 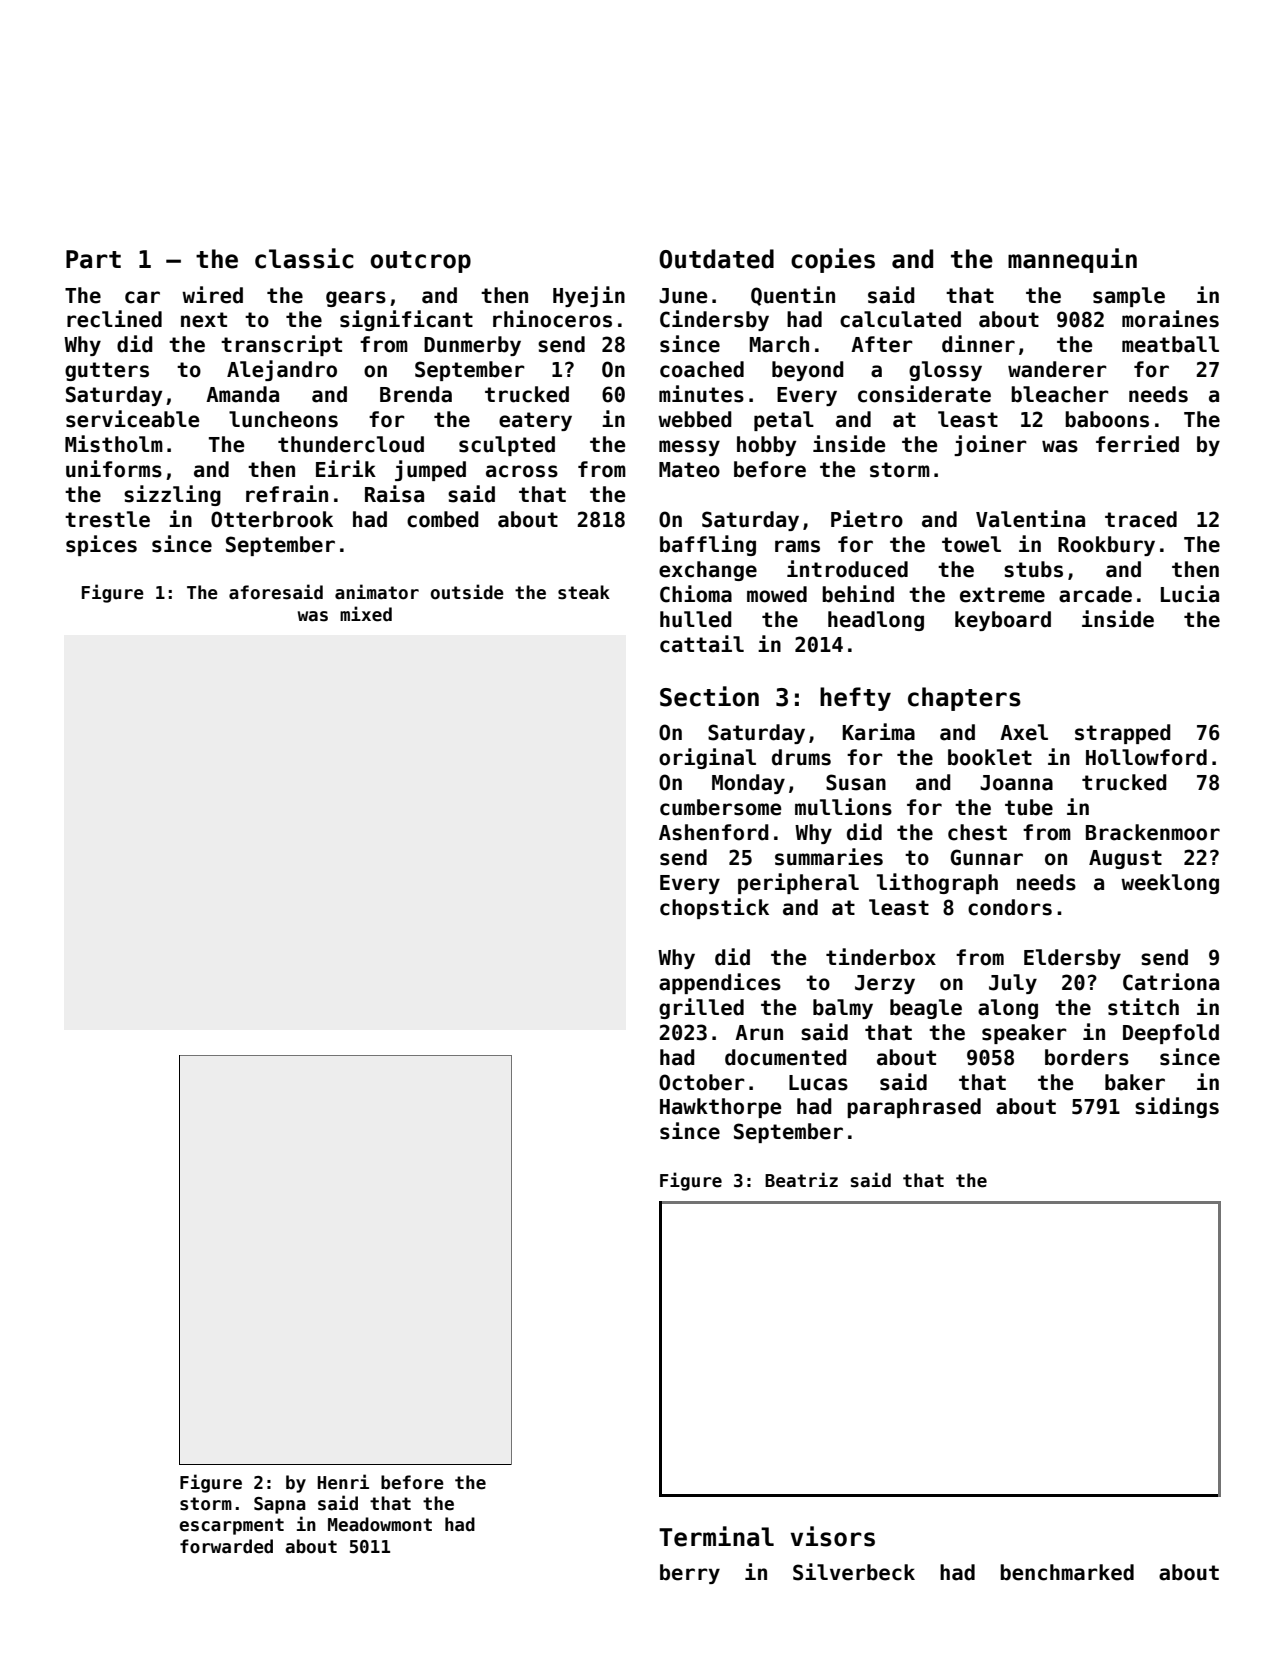 I want to click on escarpment, so click(x=231, y=1526).
